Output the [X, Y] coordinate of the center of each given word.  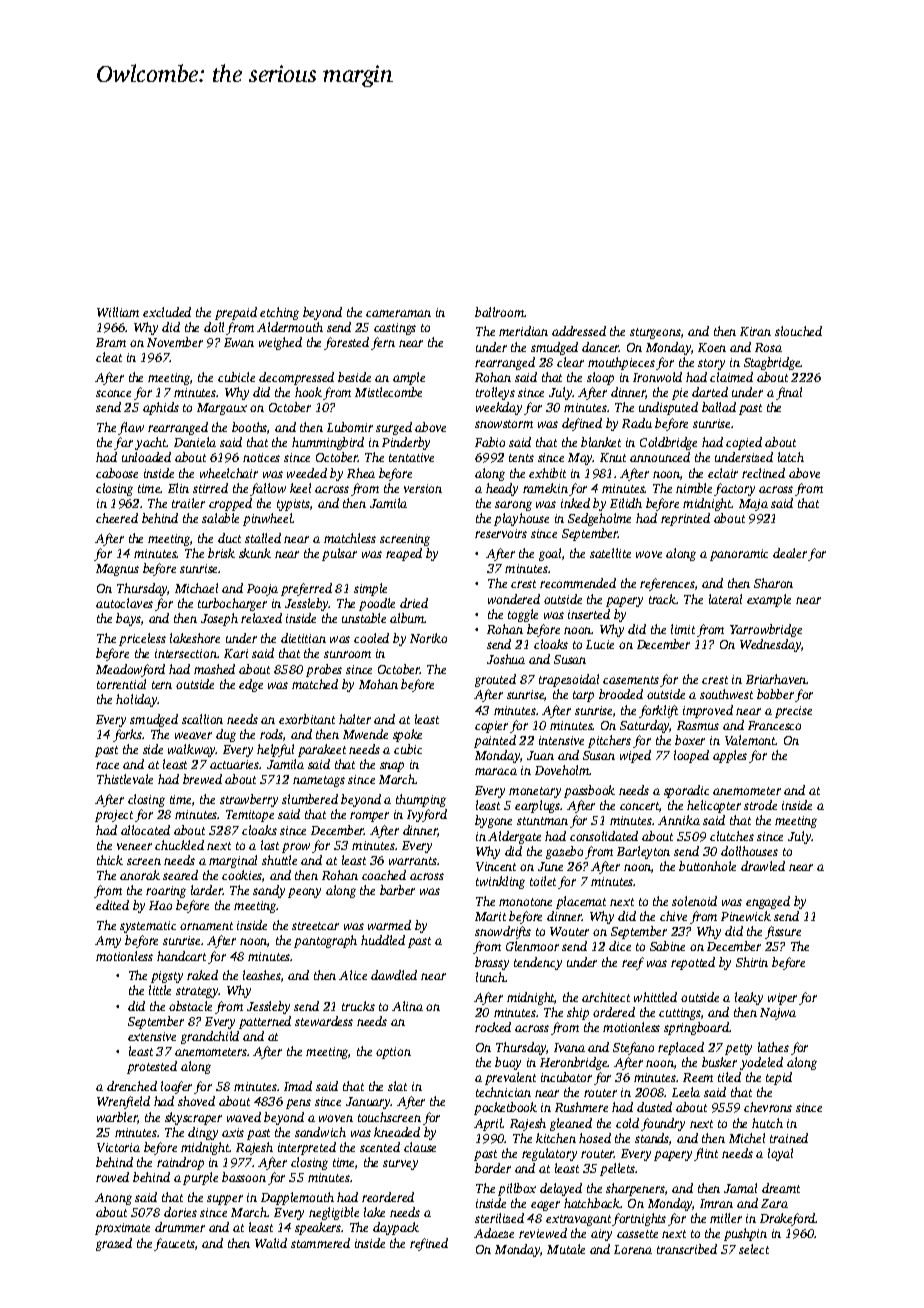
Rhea [361, 473]
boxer [690, 740]
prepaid [236, 313]
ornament [206, 926]
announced [660, 457]
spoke [407, 735]
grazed [114, 1244]
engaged [768, 902]
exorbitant [307, 719]
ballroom [499, 312]
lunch [491, 977]
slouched [798, 331]
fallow [268, 489]
